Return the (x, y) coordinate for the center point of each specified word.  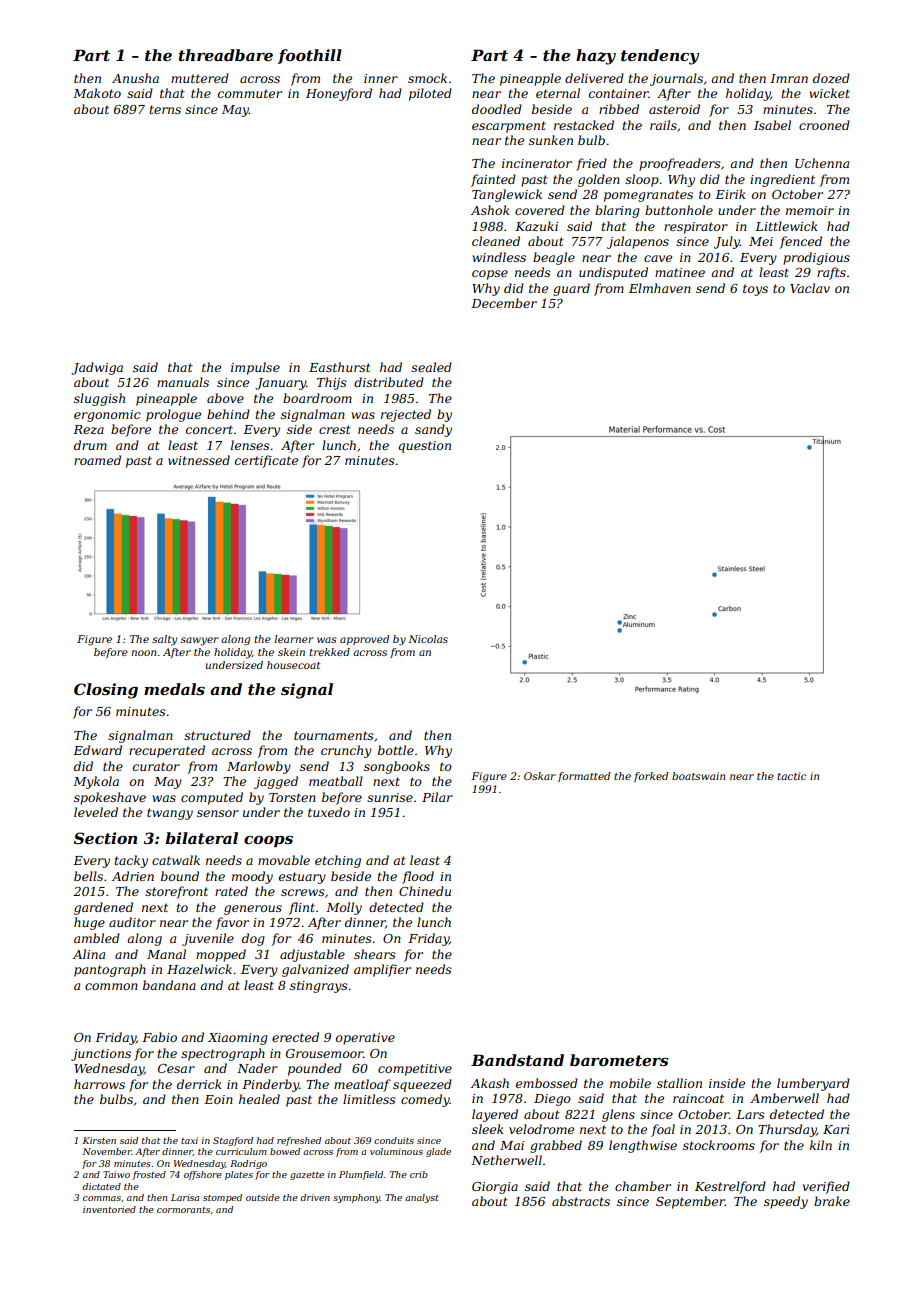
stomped (222, 1198)
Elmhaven (660, 288)
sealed (431, 367)
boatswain (698, 776)
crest (335, 429)
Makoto (97, 93)
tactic (792, 776)
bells (88, 876)
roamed (97, 460)
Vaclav (810, 288)
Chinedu (425, 891)
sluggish (99, 399)
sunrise (390, 797)
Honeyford (339, 94)
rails (663, 125)
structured (217, 735)
